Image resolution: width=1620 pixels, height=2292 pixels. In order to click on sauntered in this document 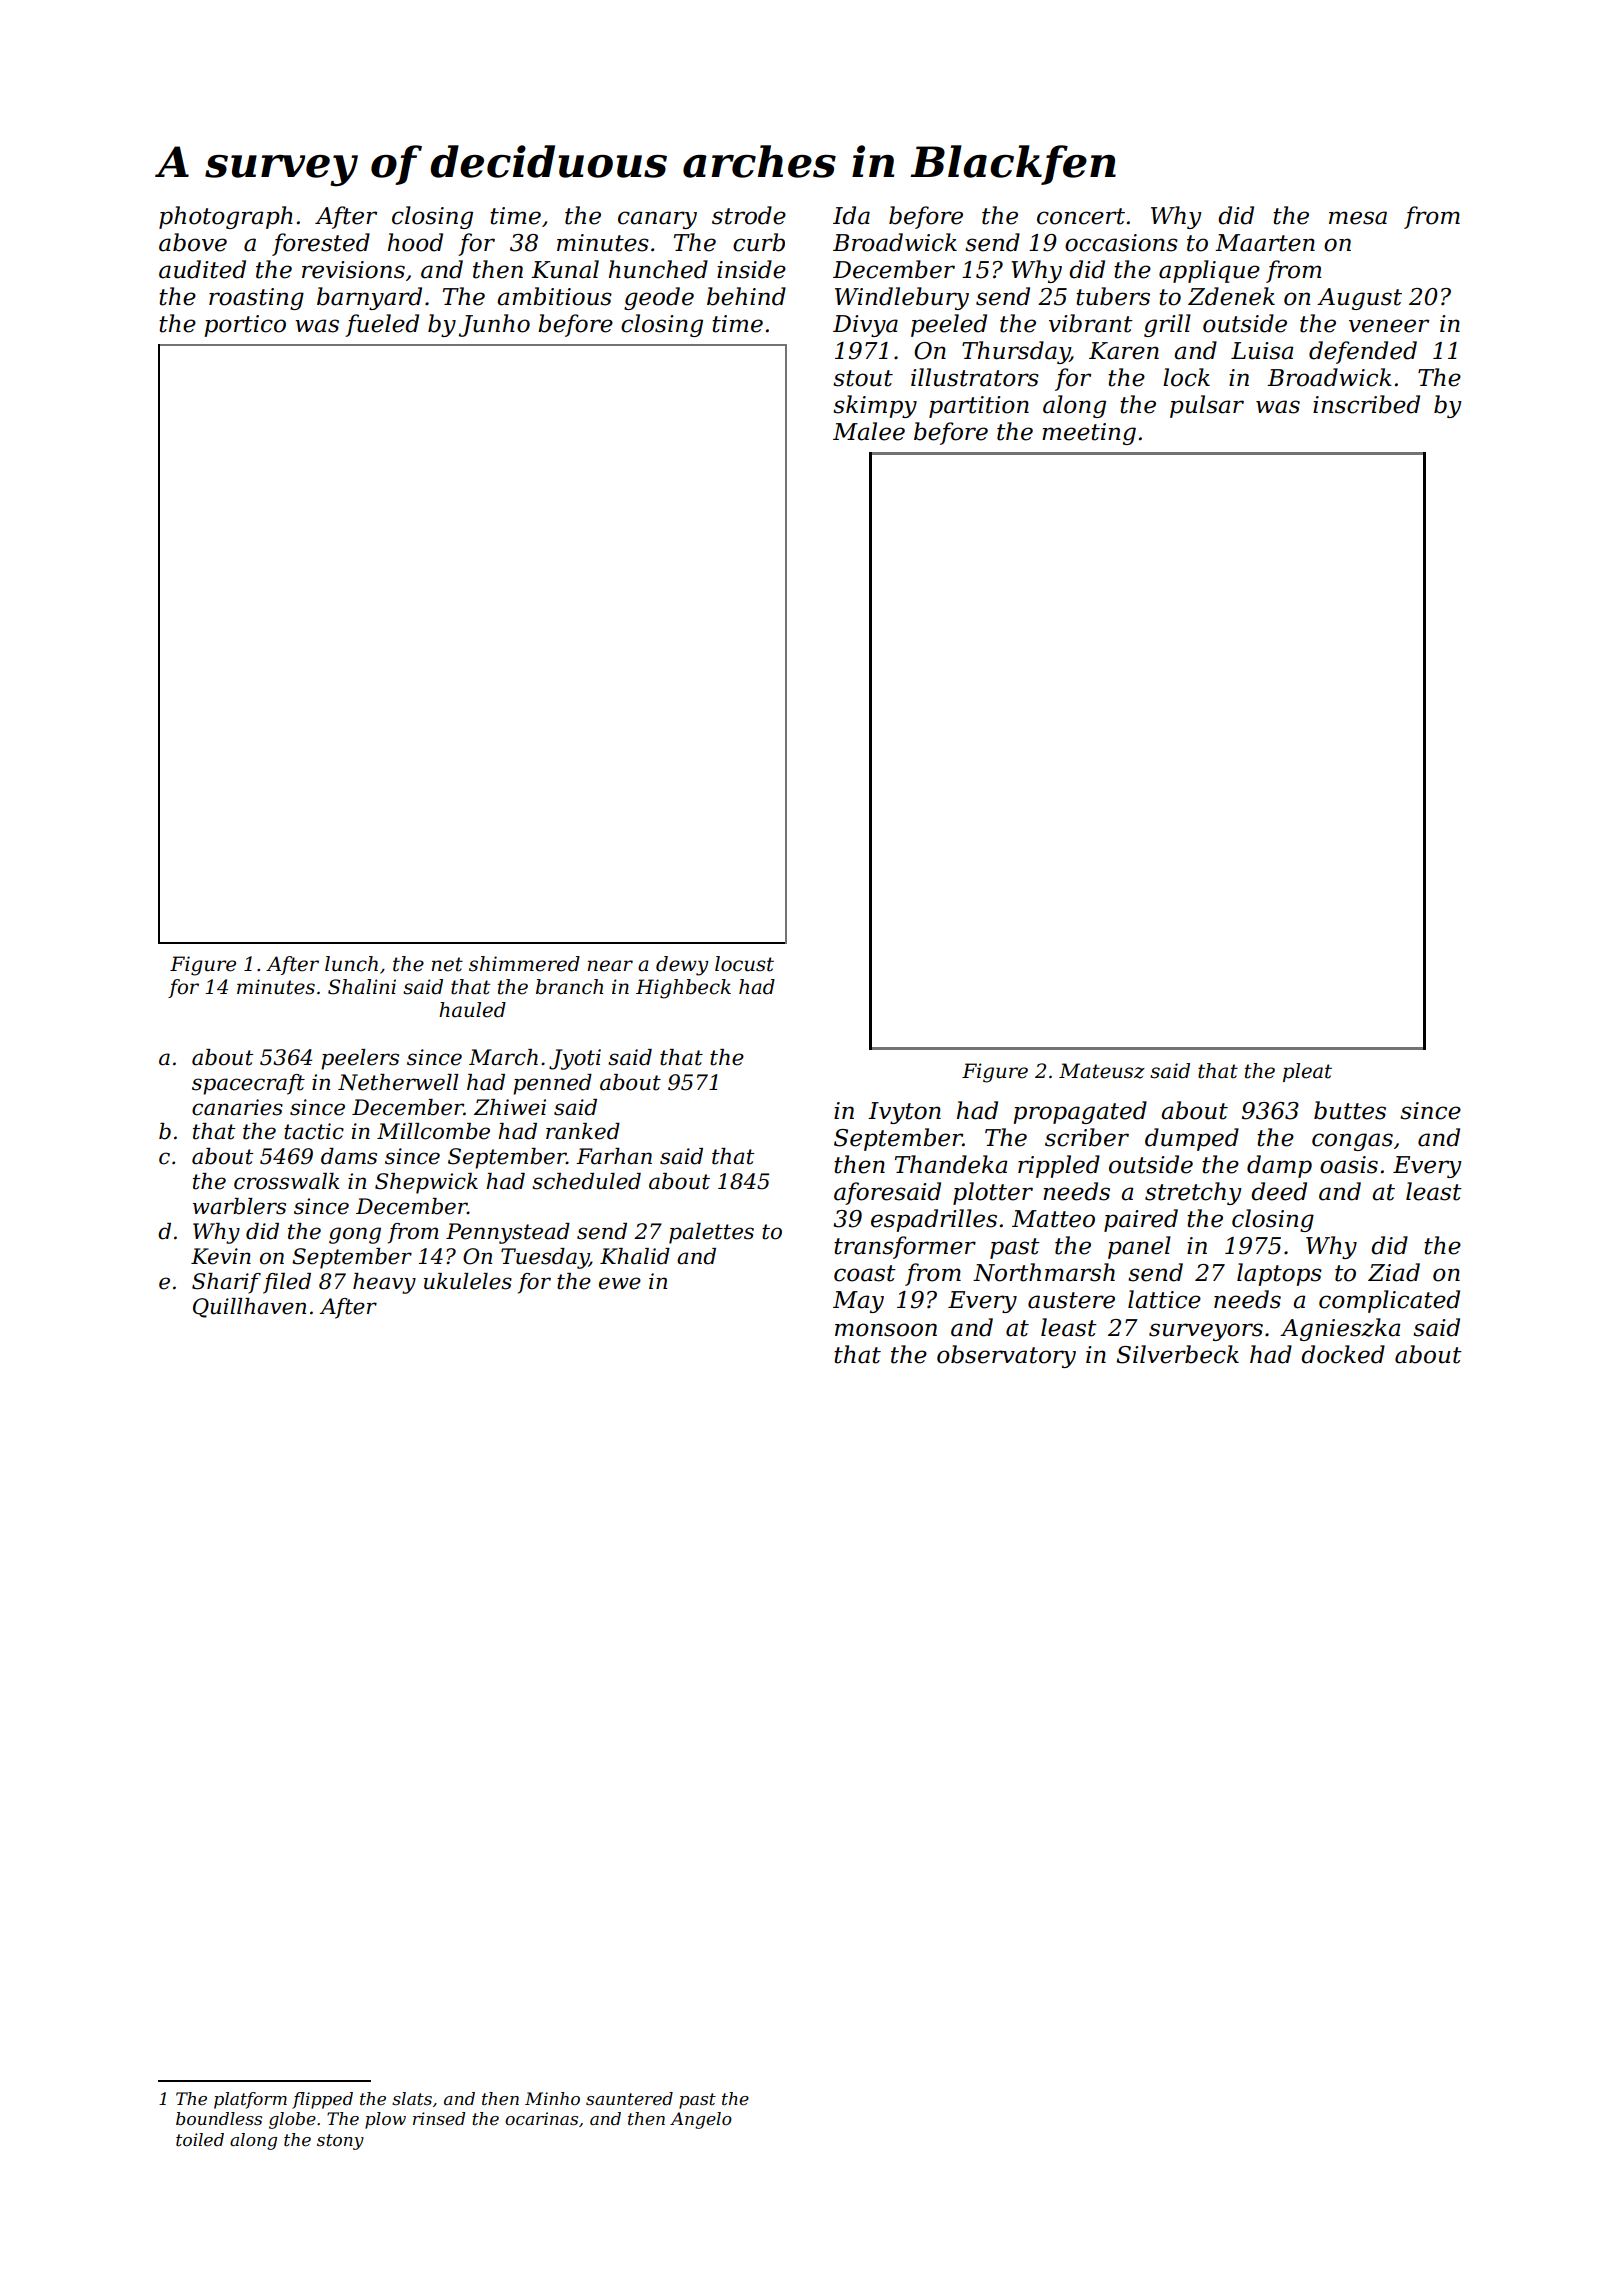, I will do `click(629, 2099)`.
